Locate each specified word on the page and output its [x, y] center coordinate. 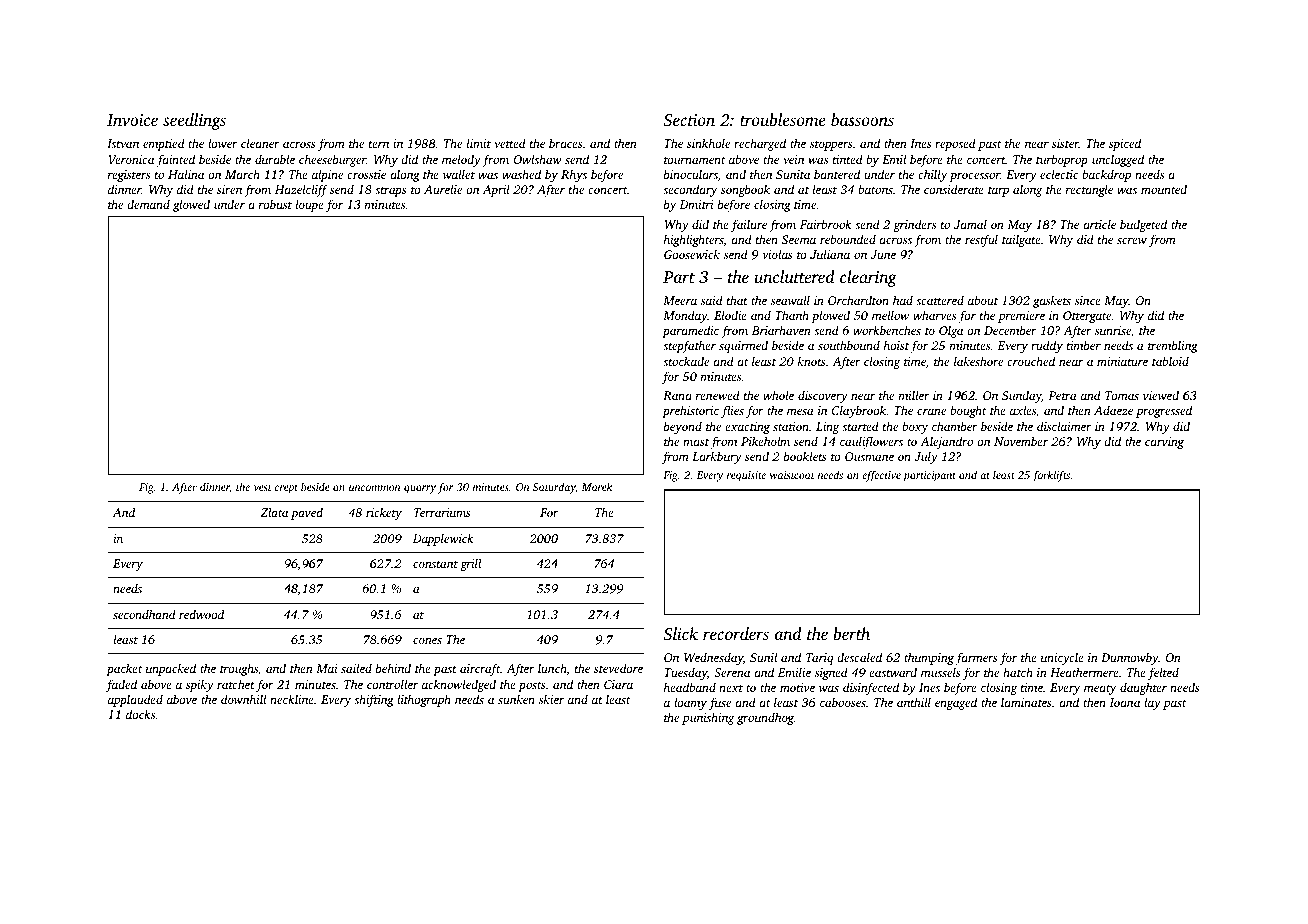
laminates [1026, 702]
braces [565, 143]
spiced [1125, 144]
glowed [191, 205]
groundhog [765, 718]
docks [140, 714]
